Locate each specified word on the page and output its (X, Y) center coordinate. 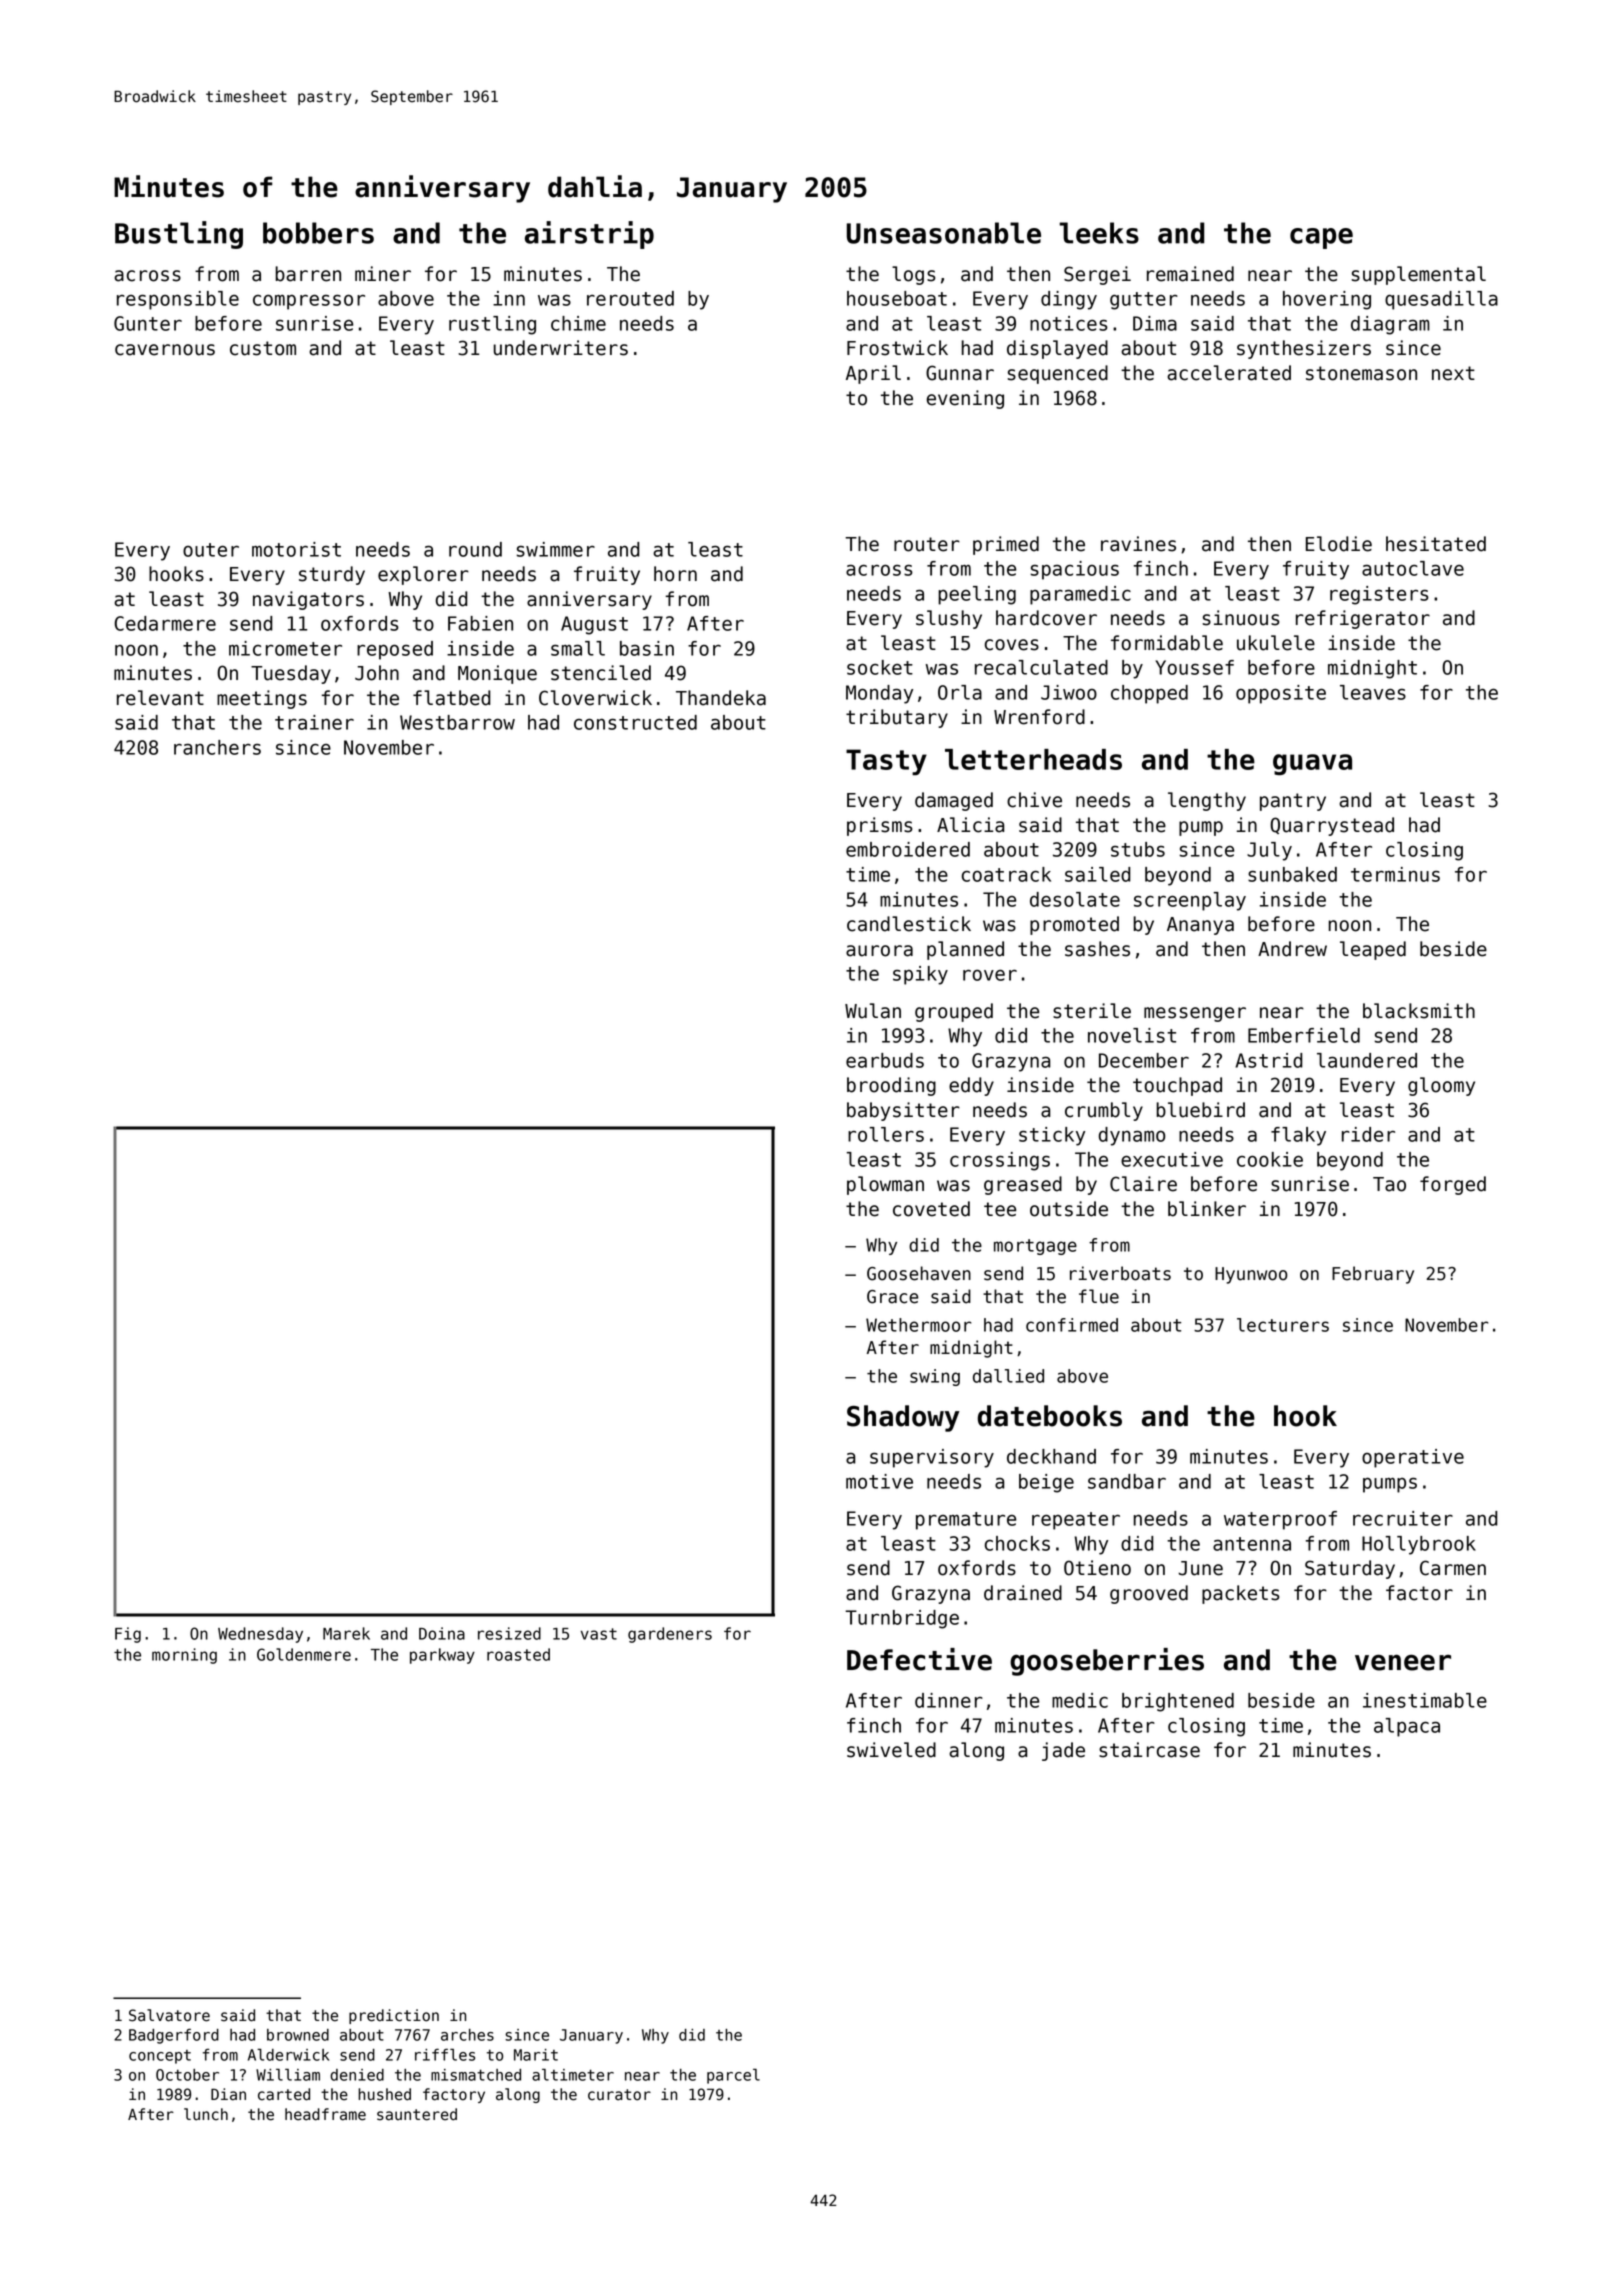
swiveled (891, 1750)
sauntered (417, 2114)
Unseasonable (944, 233)
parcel (733, 2076)
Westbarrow (457, 722)
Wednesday (260, 1635)
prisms (879, 826)
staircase (1149, 1750)
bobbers (318, 233)
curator (619, 2095)
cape (1321, 238)
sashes (1097, 949)
